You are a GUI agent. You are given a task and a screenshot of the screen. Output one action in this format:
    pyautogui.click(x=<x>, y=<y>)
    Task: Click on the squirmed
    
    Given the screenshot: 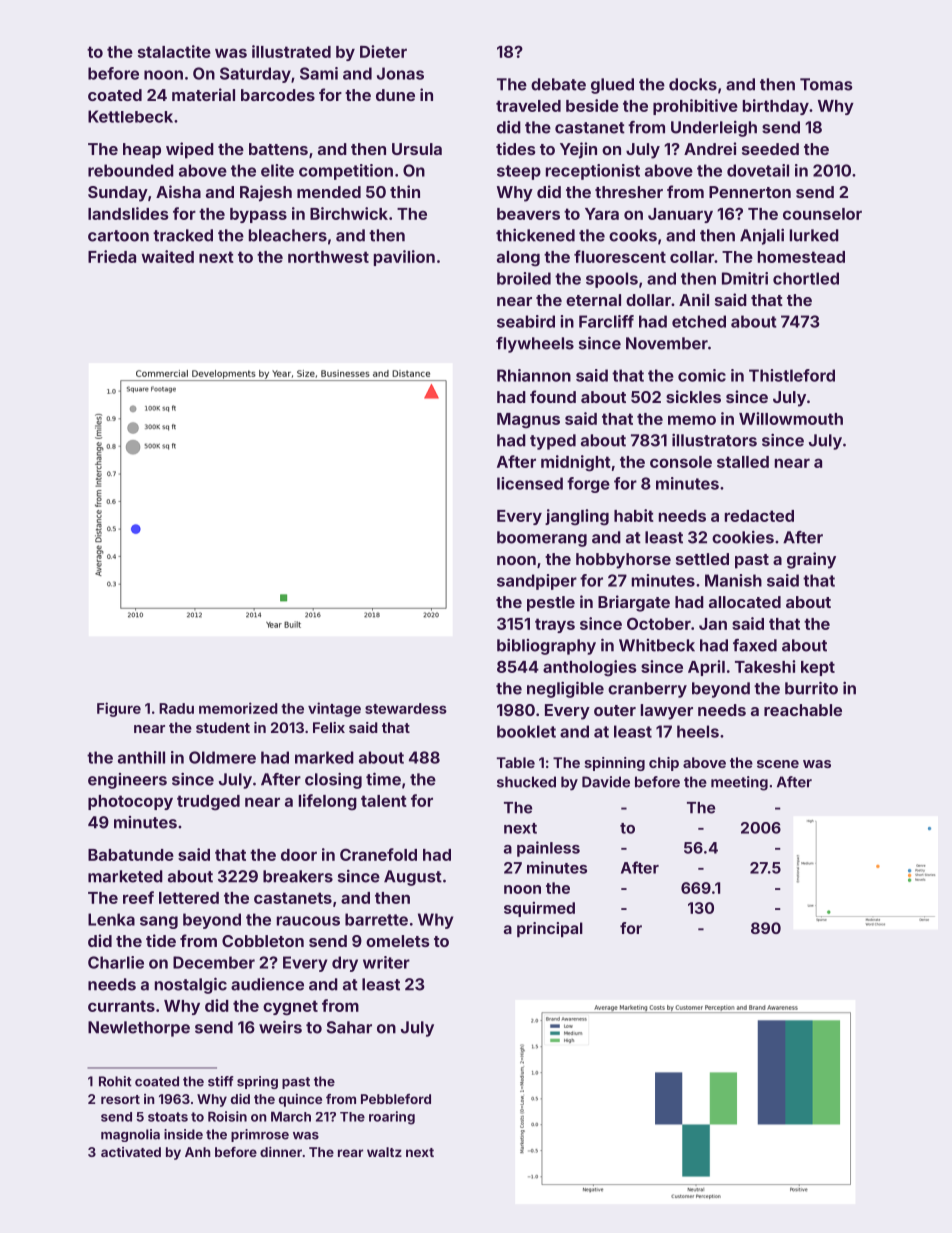 What is the action you would take?
    pyautogui.click(x=539, y=909)
